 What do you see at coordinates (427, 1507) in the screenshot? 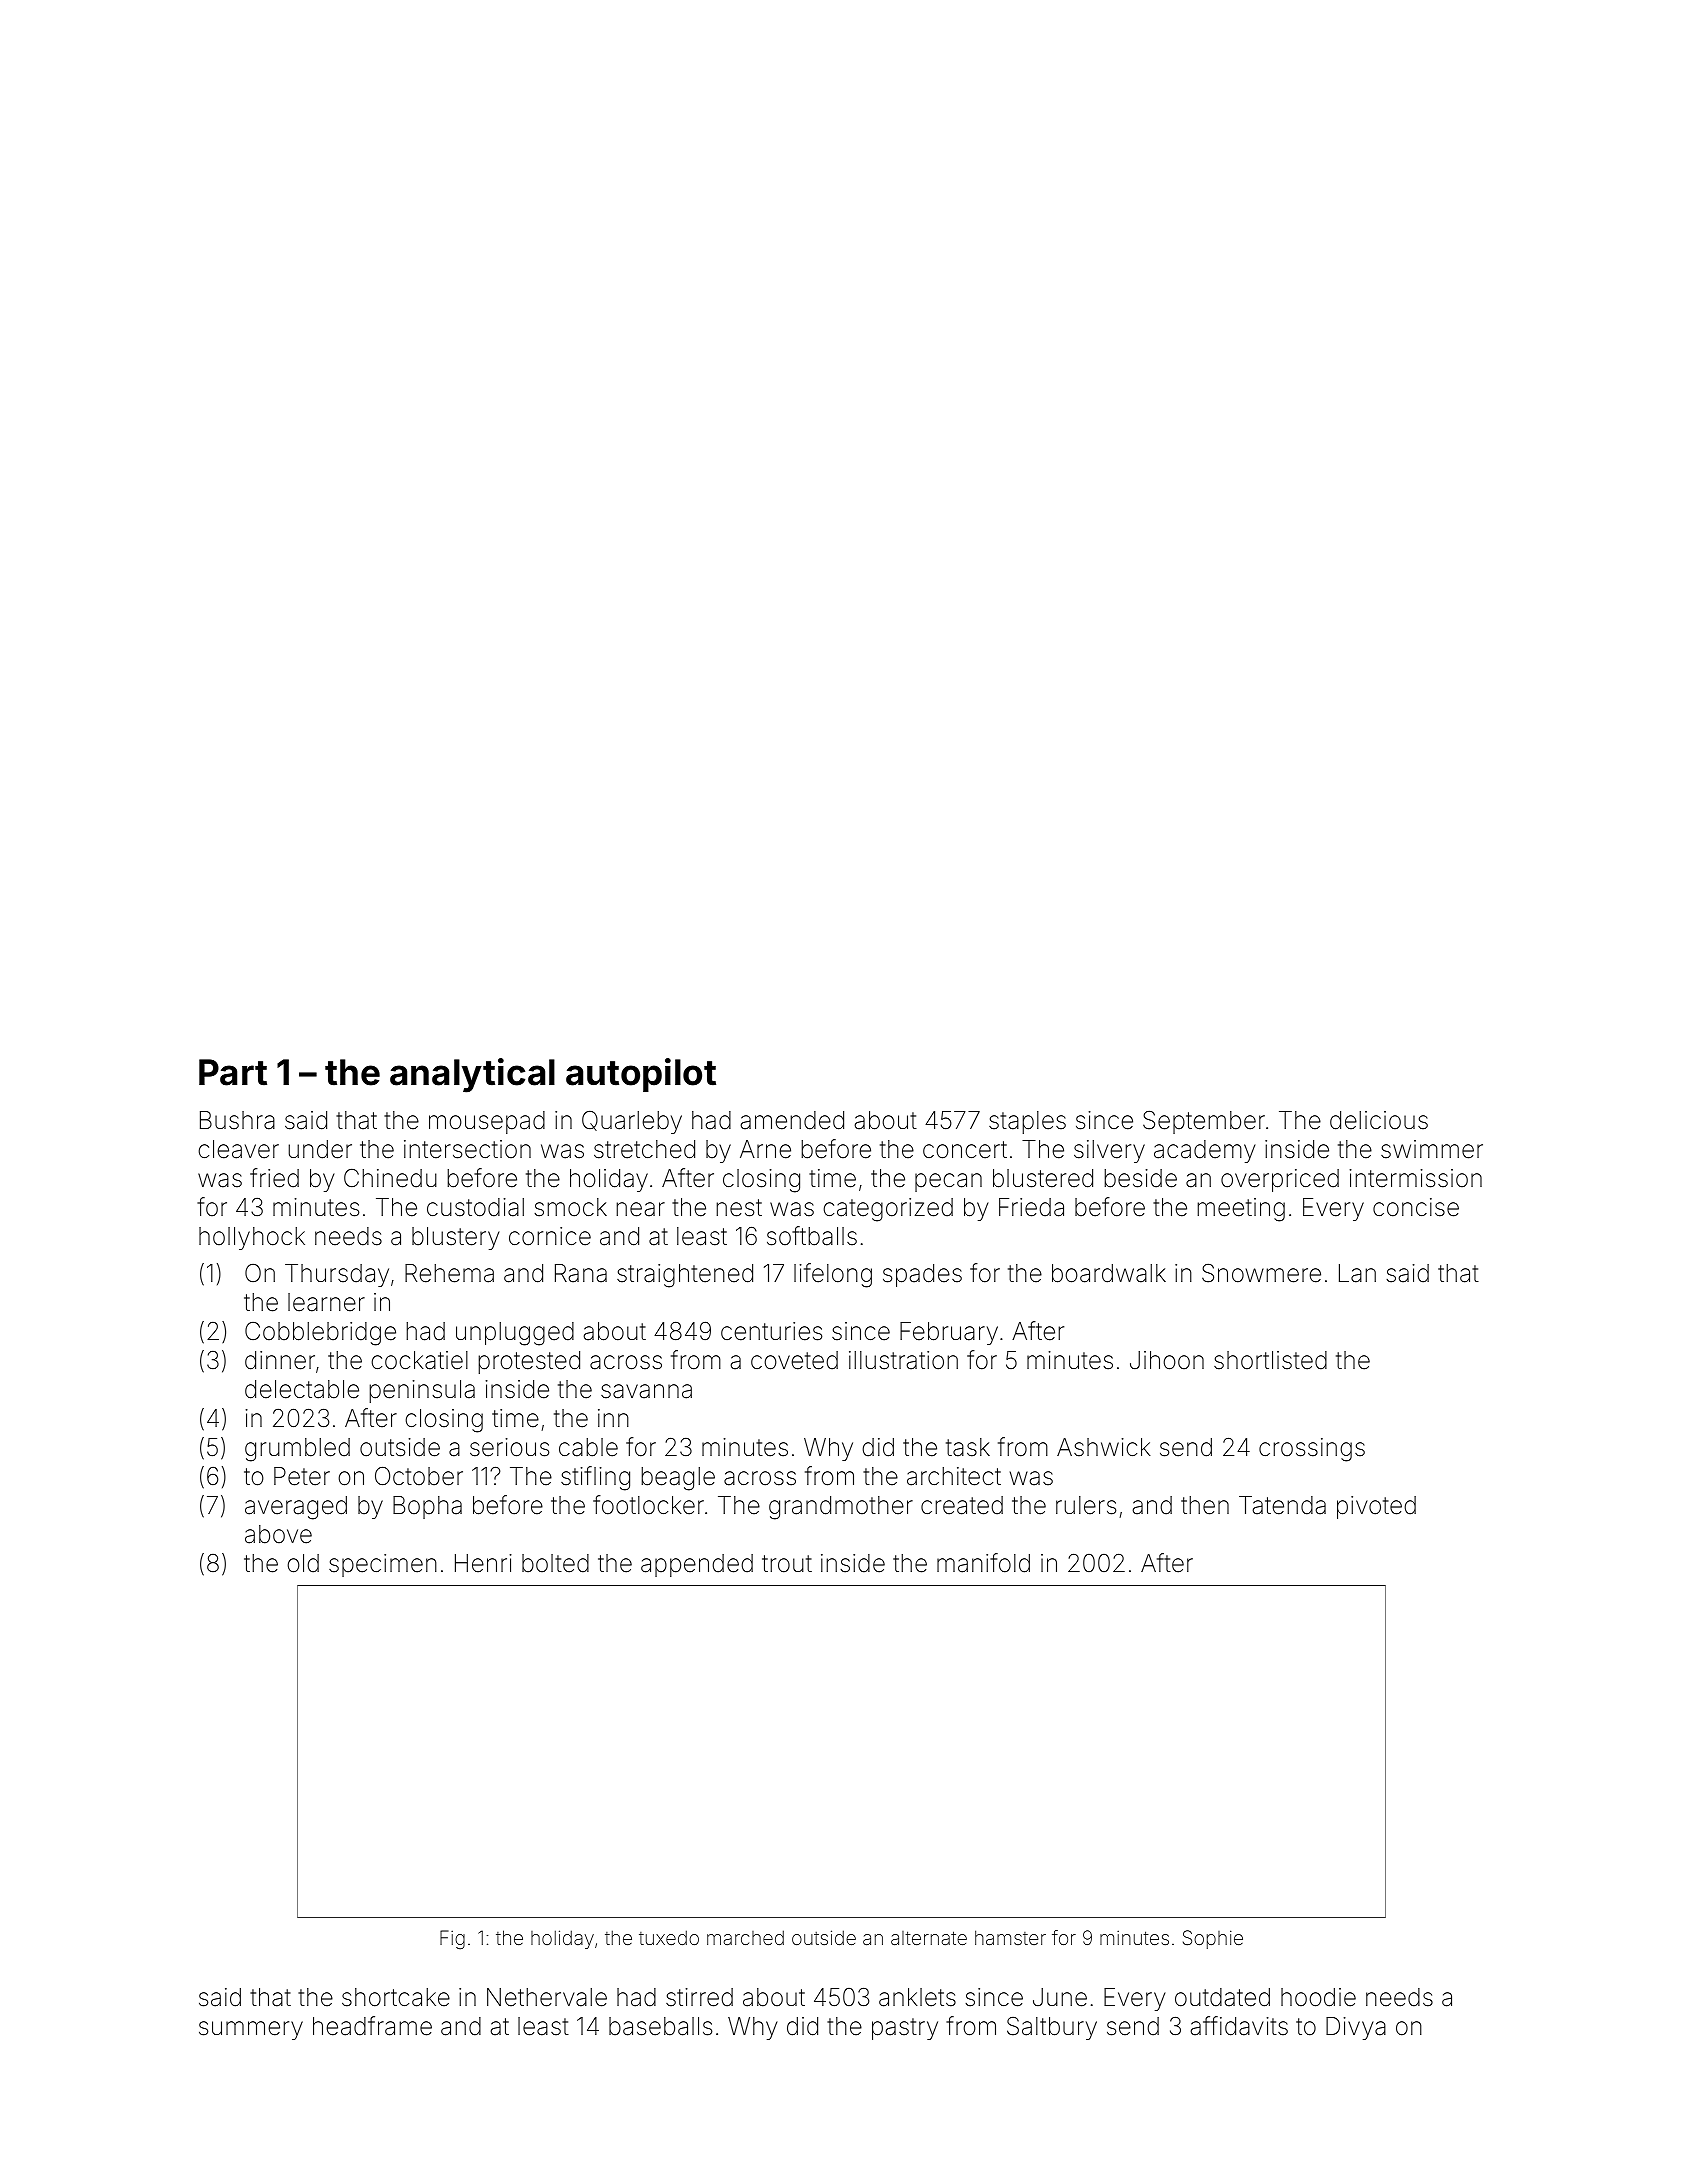
I see `Bopha` at bounding box center [427, 1507].
